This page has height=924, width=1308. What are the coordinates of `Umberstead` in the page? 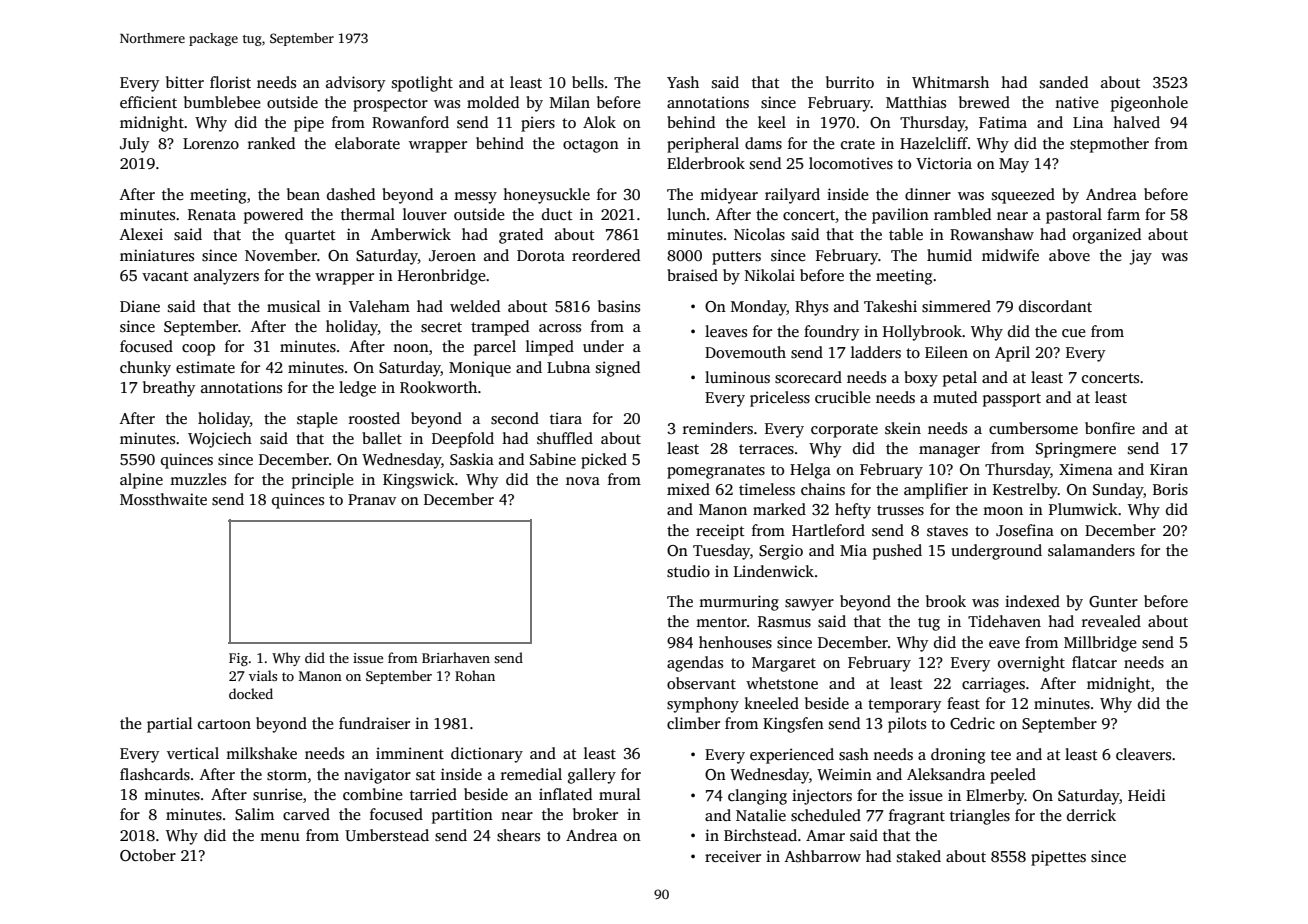 It's located at (387, 835).
